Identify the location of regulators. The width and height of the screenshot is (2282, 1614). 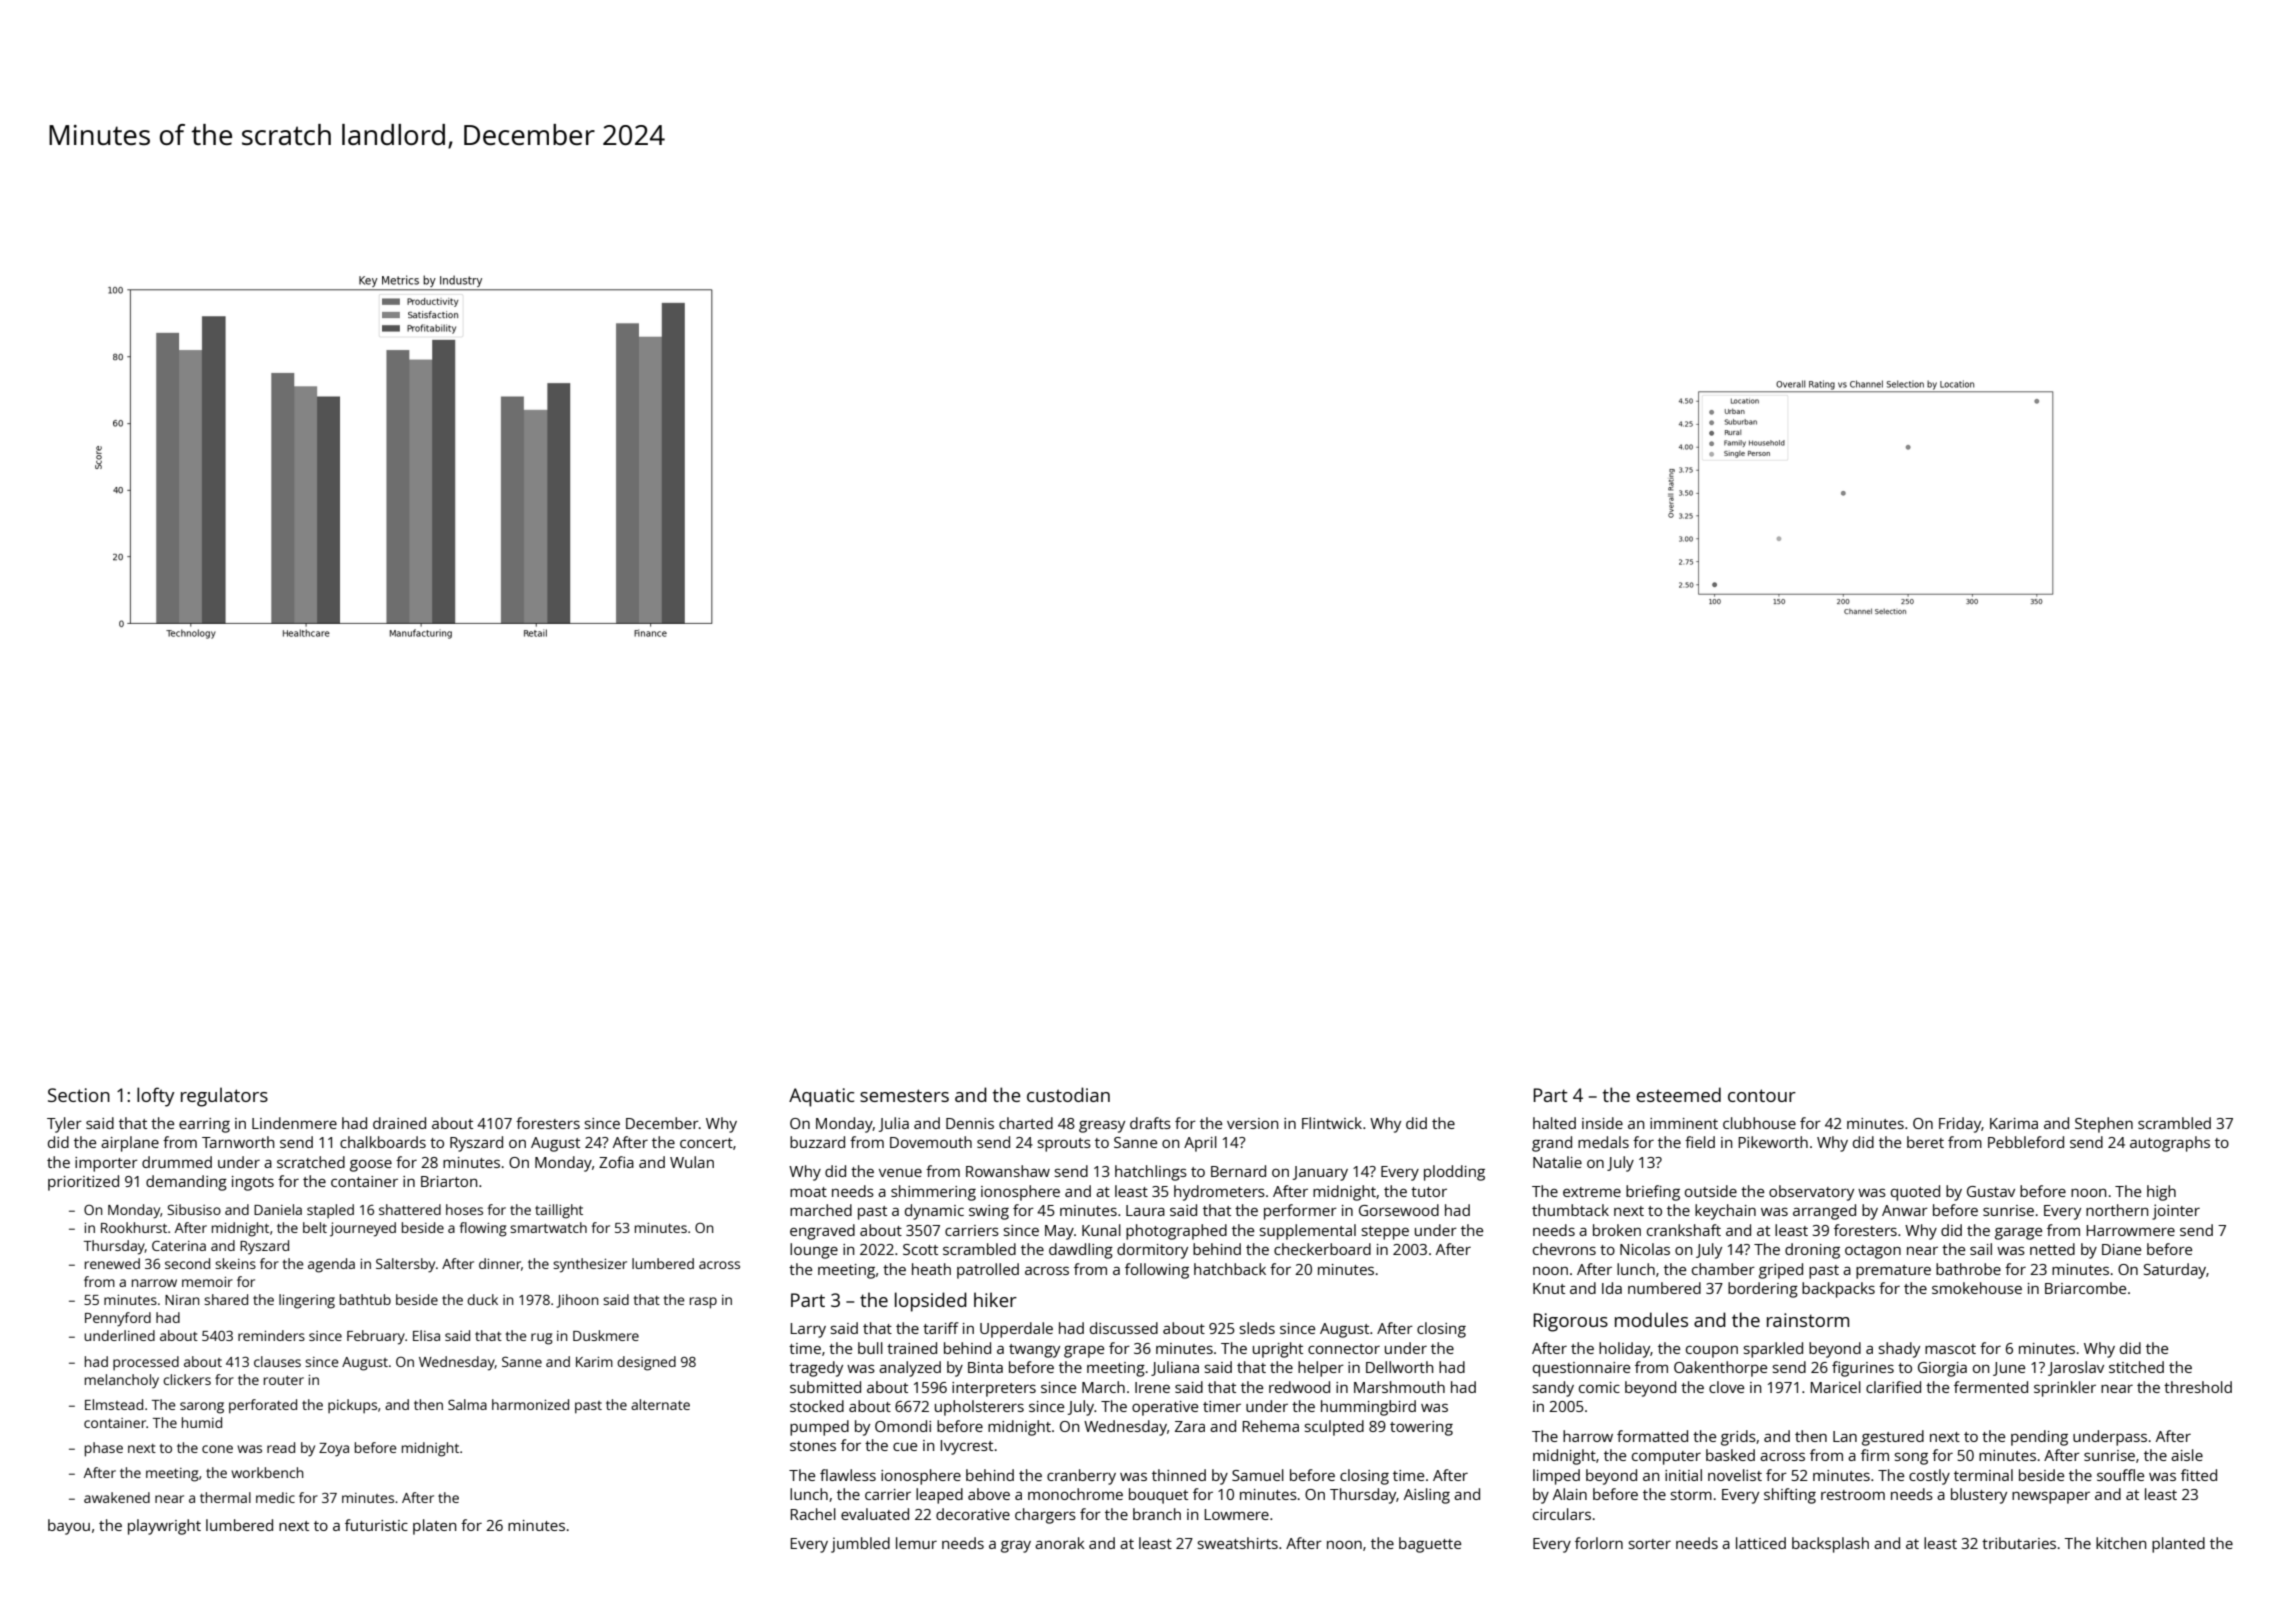
(224, 1097).
